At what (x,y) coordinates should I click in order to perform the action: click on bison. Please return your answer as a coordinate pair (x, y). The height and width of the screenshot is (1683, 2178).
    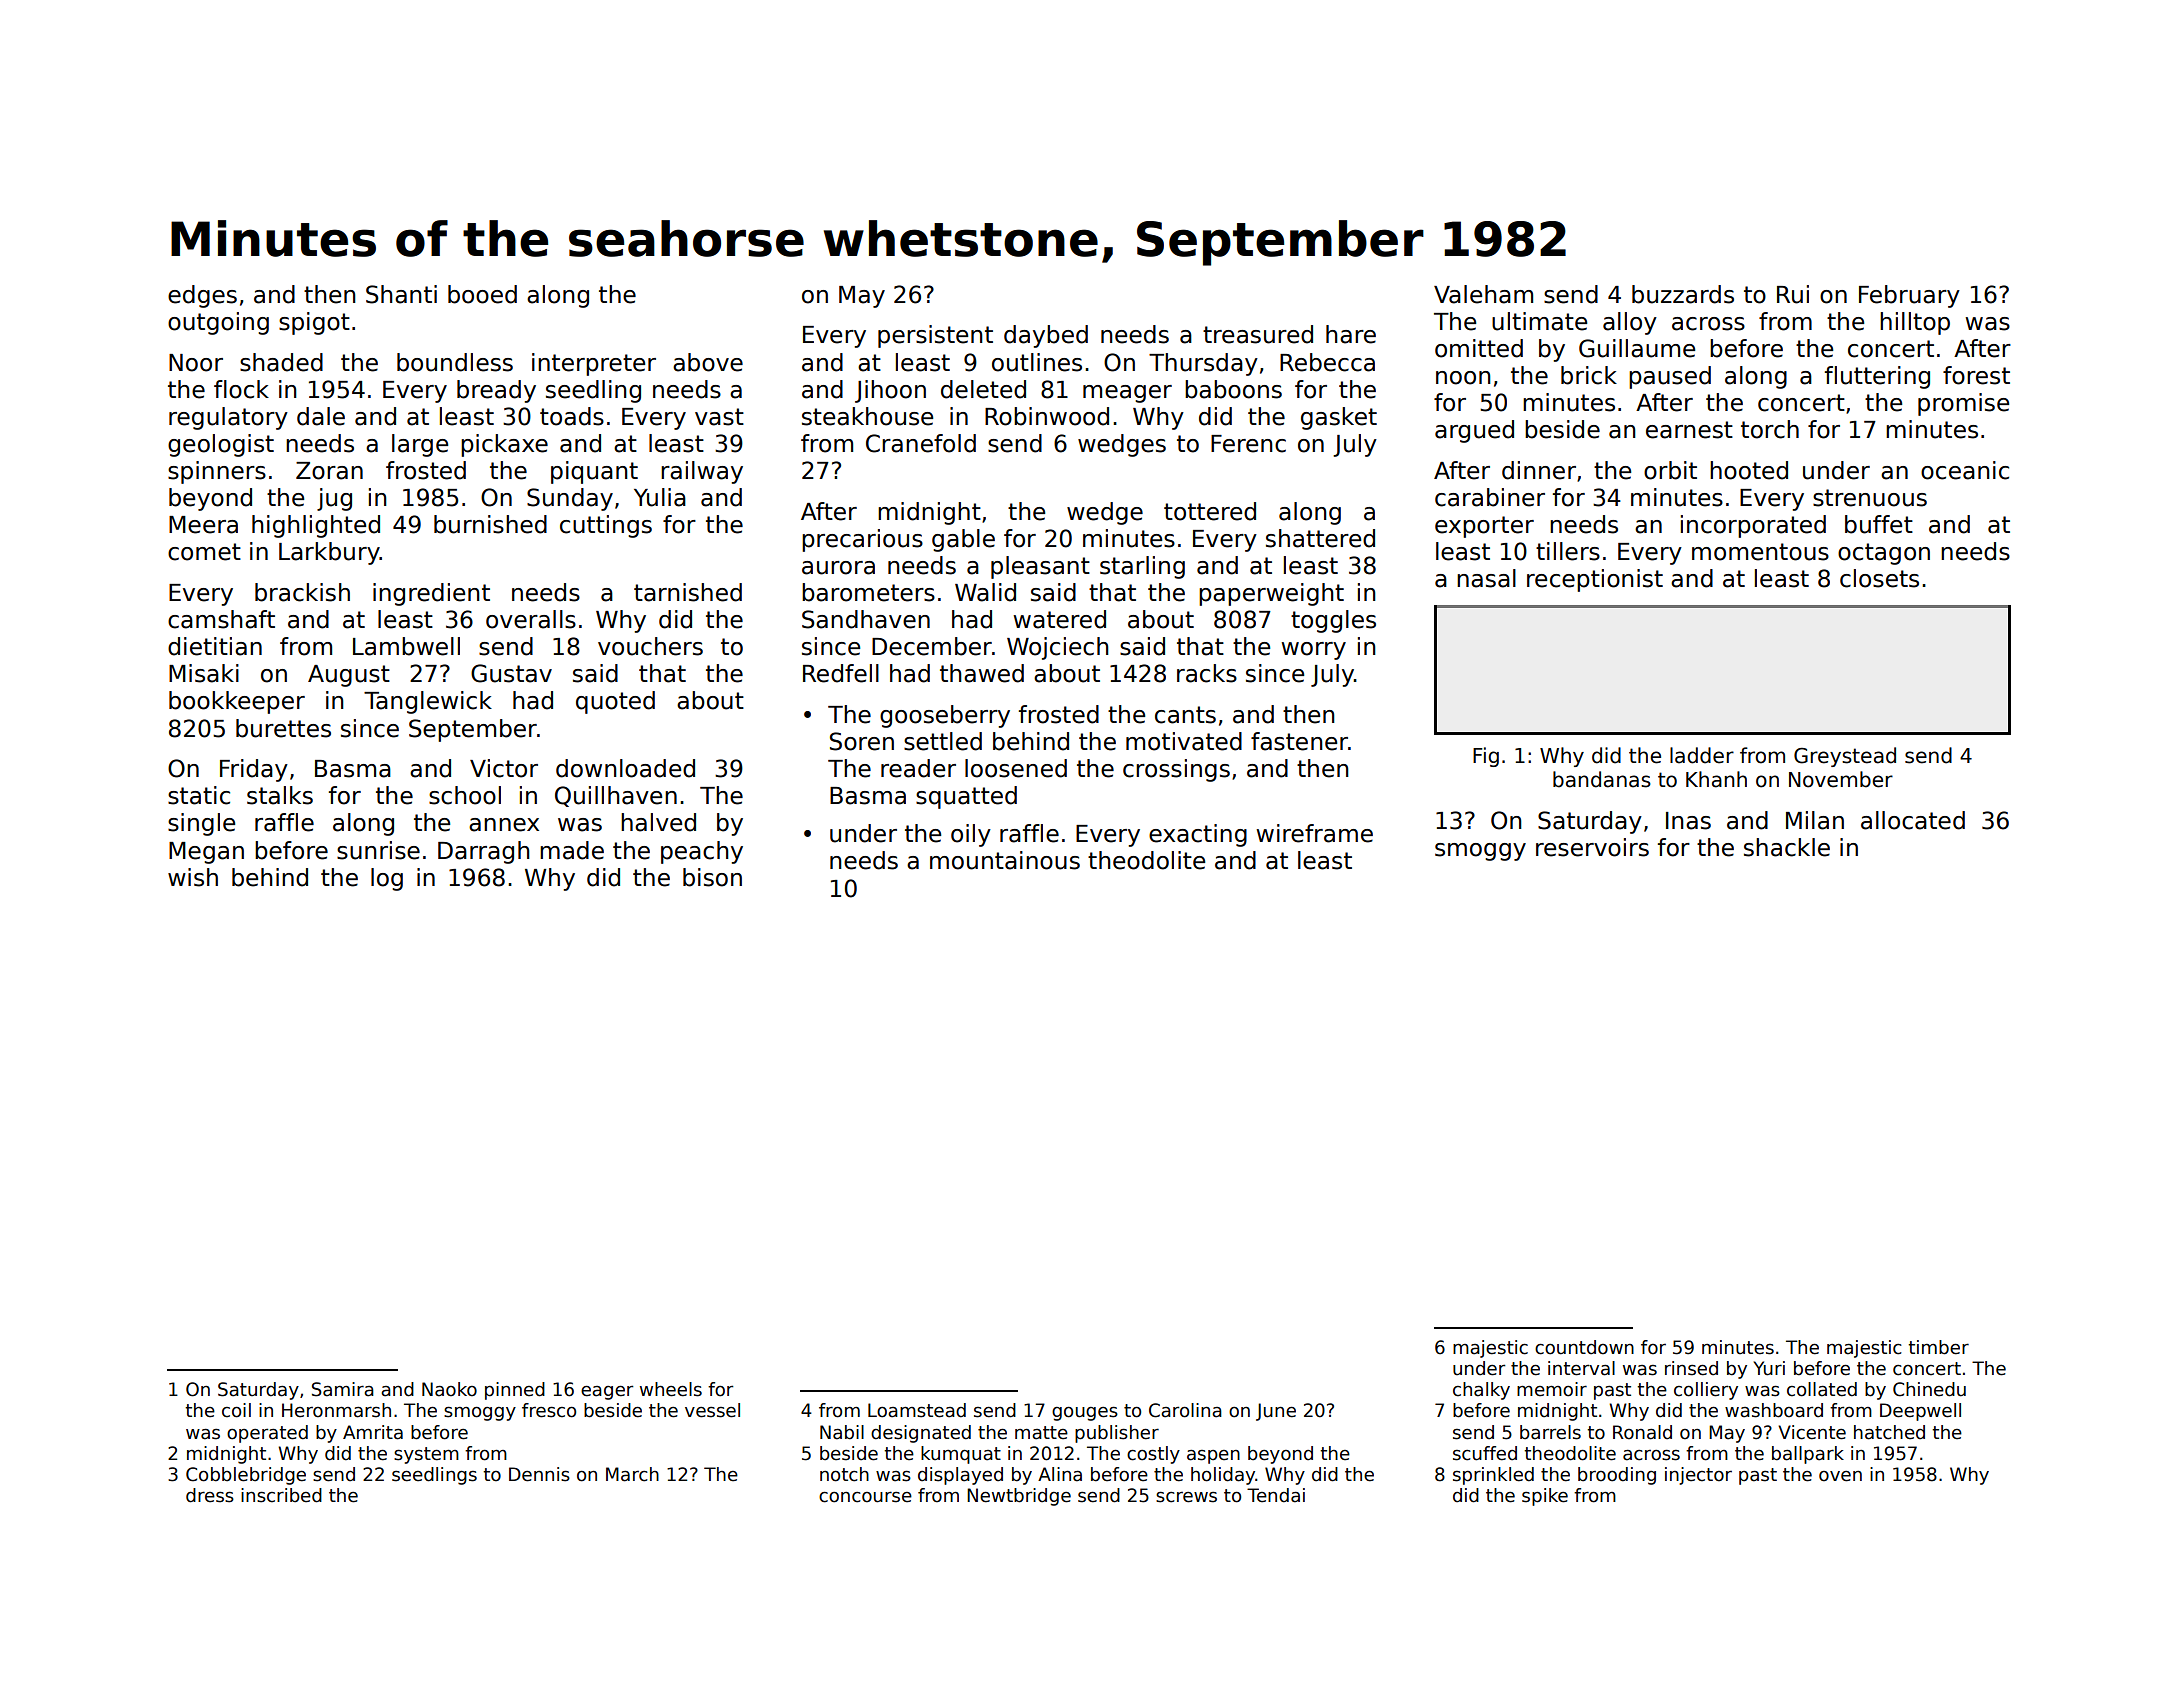
    Looking at the image, I should click on (712, 877).
